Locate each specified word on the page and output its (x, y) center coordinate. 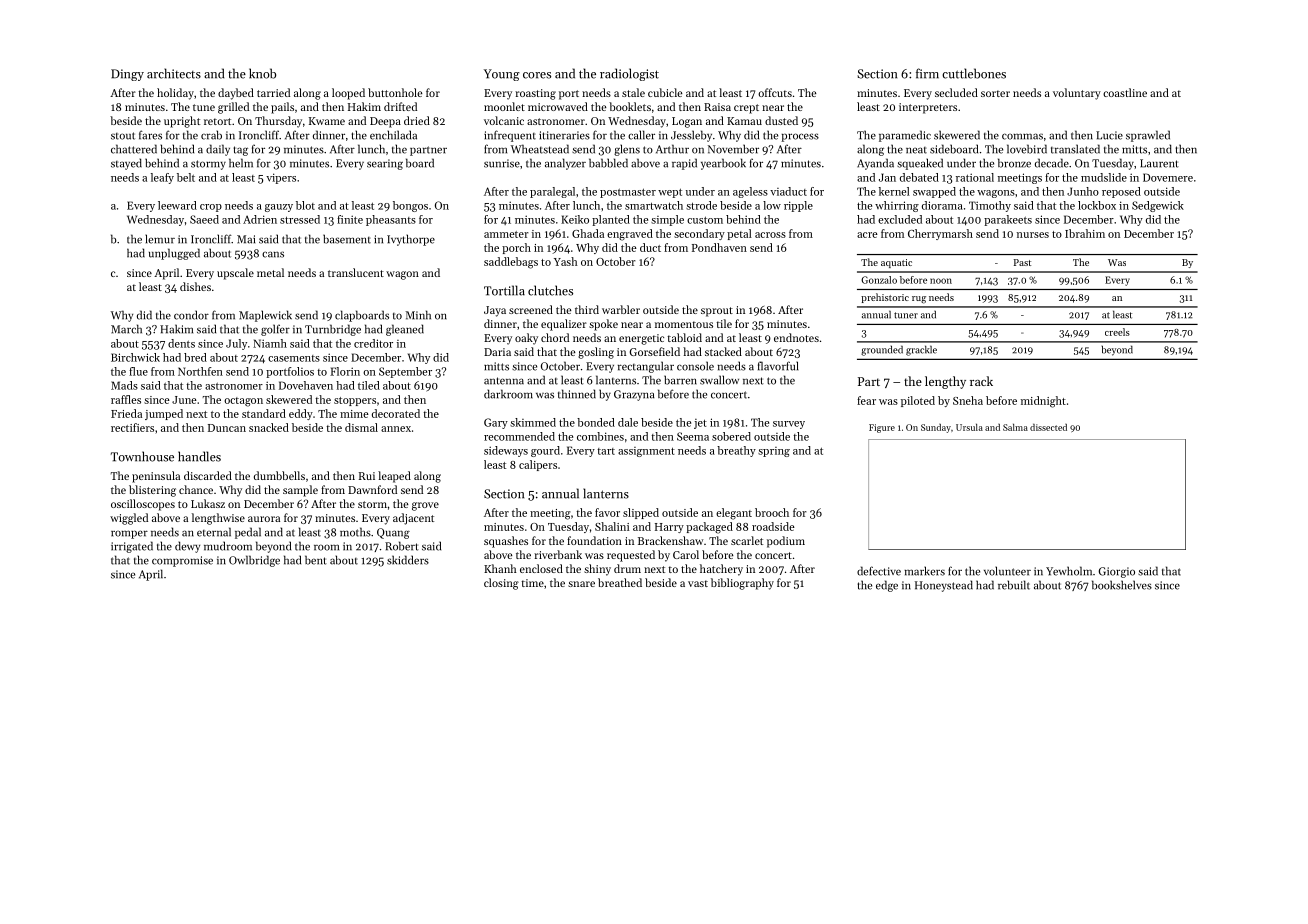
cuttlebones (974, 73)
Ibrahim (1085, 233)
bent (316, 560)
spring (774, 452)
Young (502, 75)
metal (270, 272)
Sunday (936, 428)
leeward (177, 205)
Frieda (126, 413)
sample (300, 491)
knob (262, 73)
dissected (1048, 427)
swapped (934, 192)
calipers (538, 465)
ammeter (506, 234)
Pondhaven (719, 247)
